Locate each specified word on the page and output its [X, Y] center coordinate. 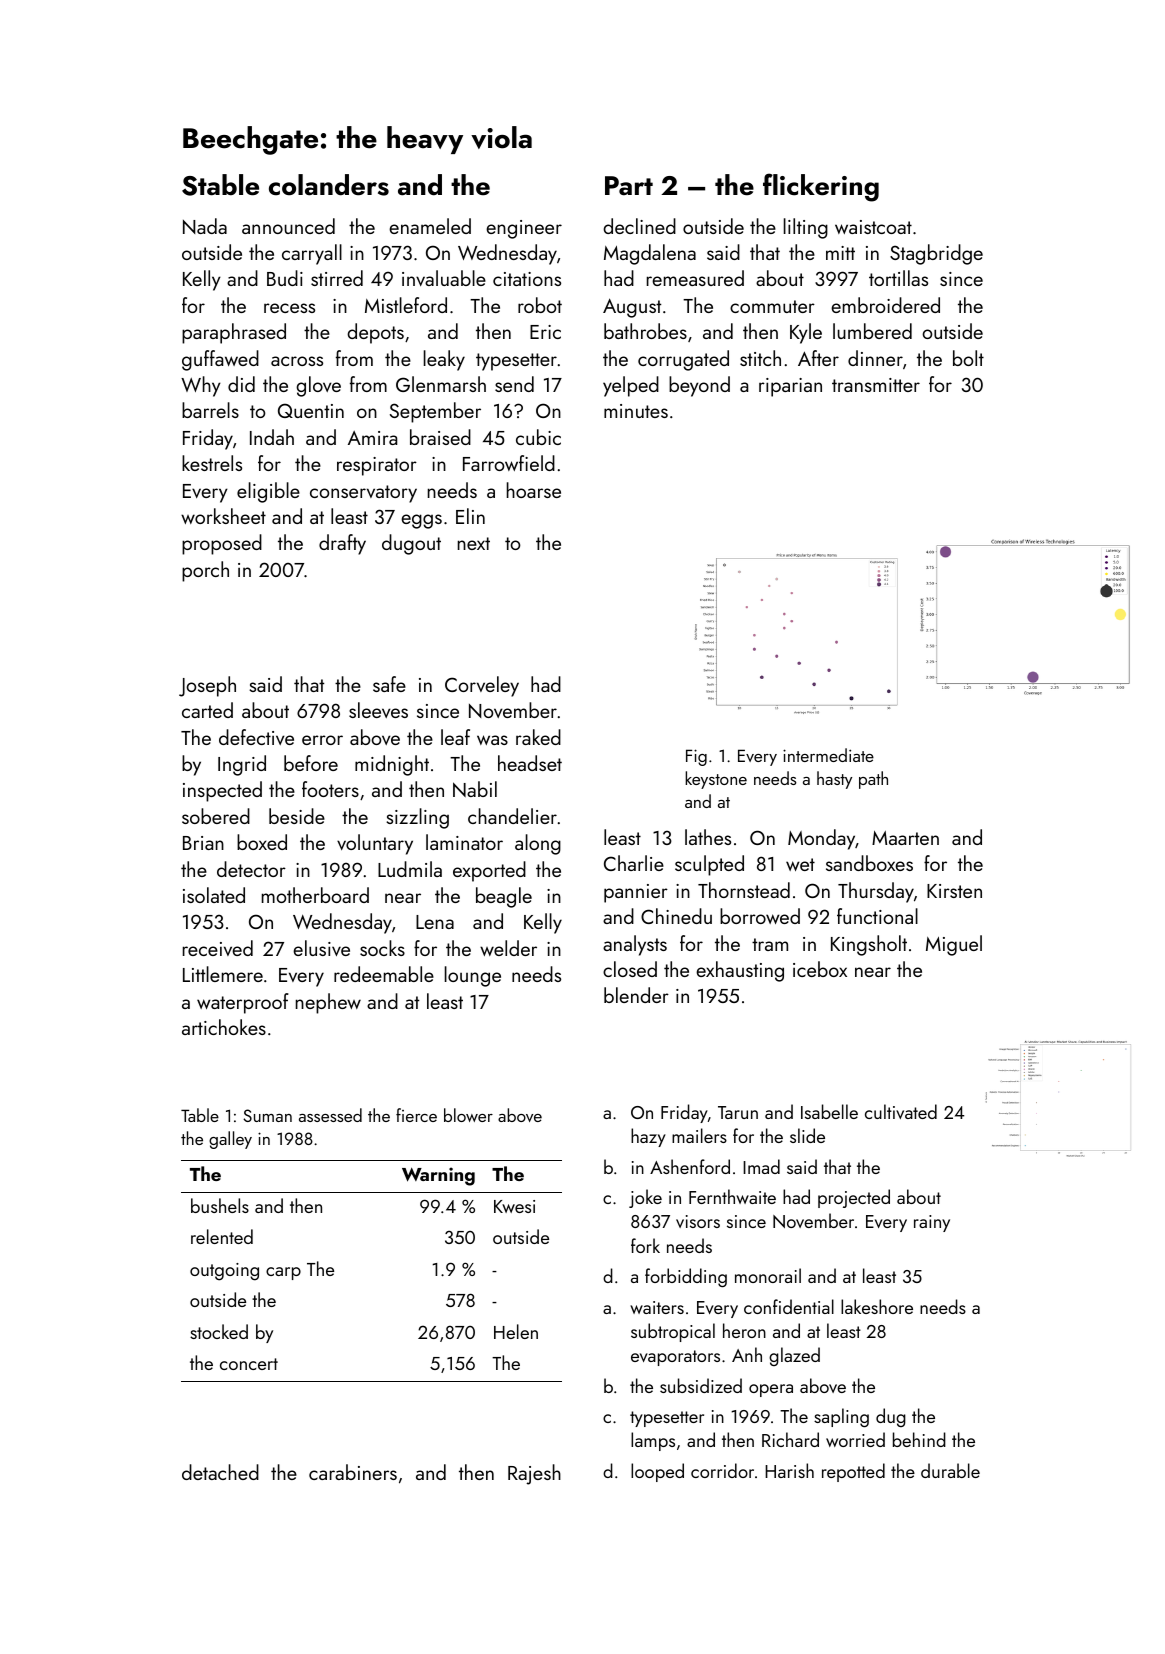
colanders [329, 185]
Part [629, 186]
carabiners [353, 1472]
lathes [708, 837]
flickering [821, 187]
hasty [834, 780]
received [218, 948]
